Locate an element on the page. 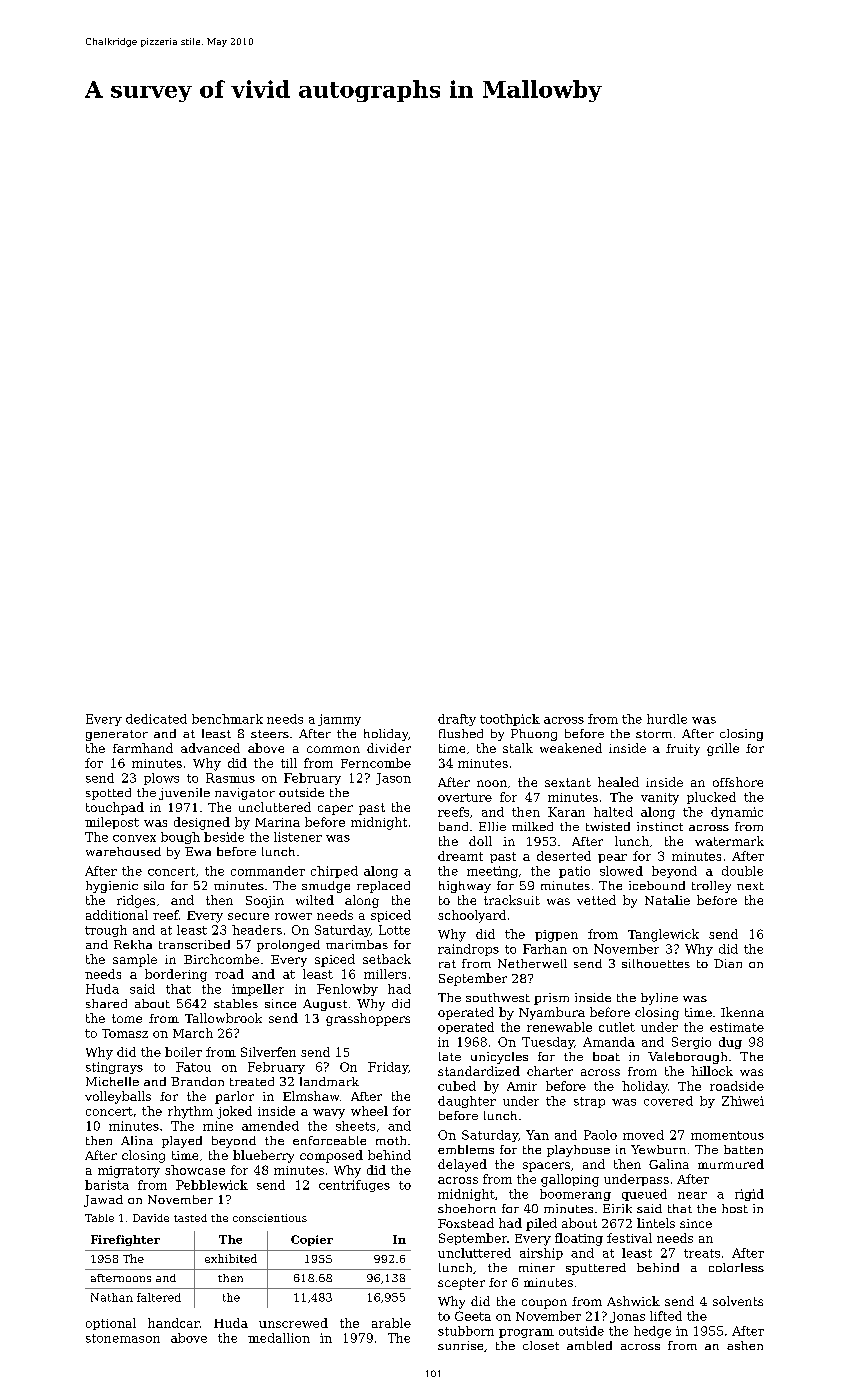 The image size is (849, 1400). medallion is located at coordinates (279, 1338).
